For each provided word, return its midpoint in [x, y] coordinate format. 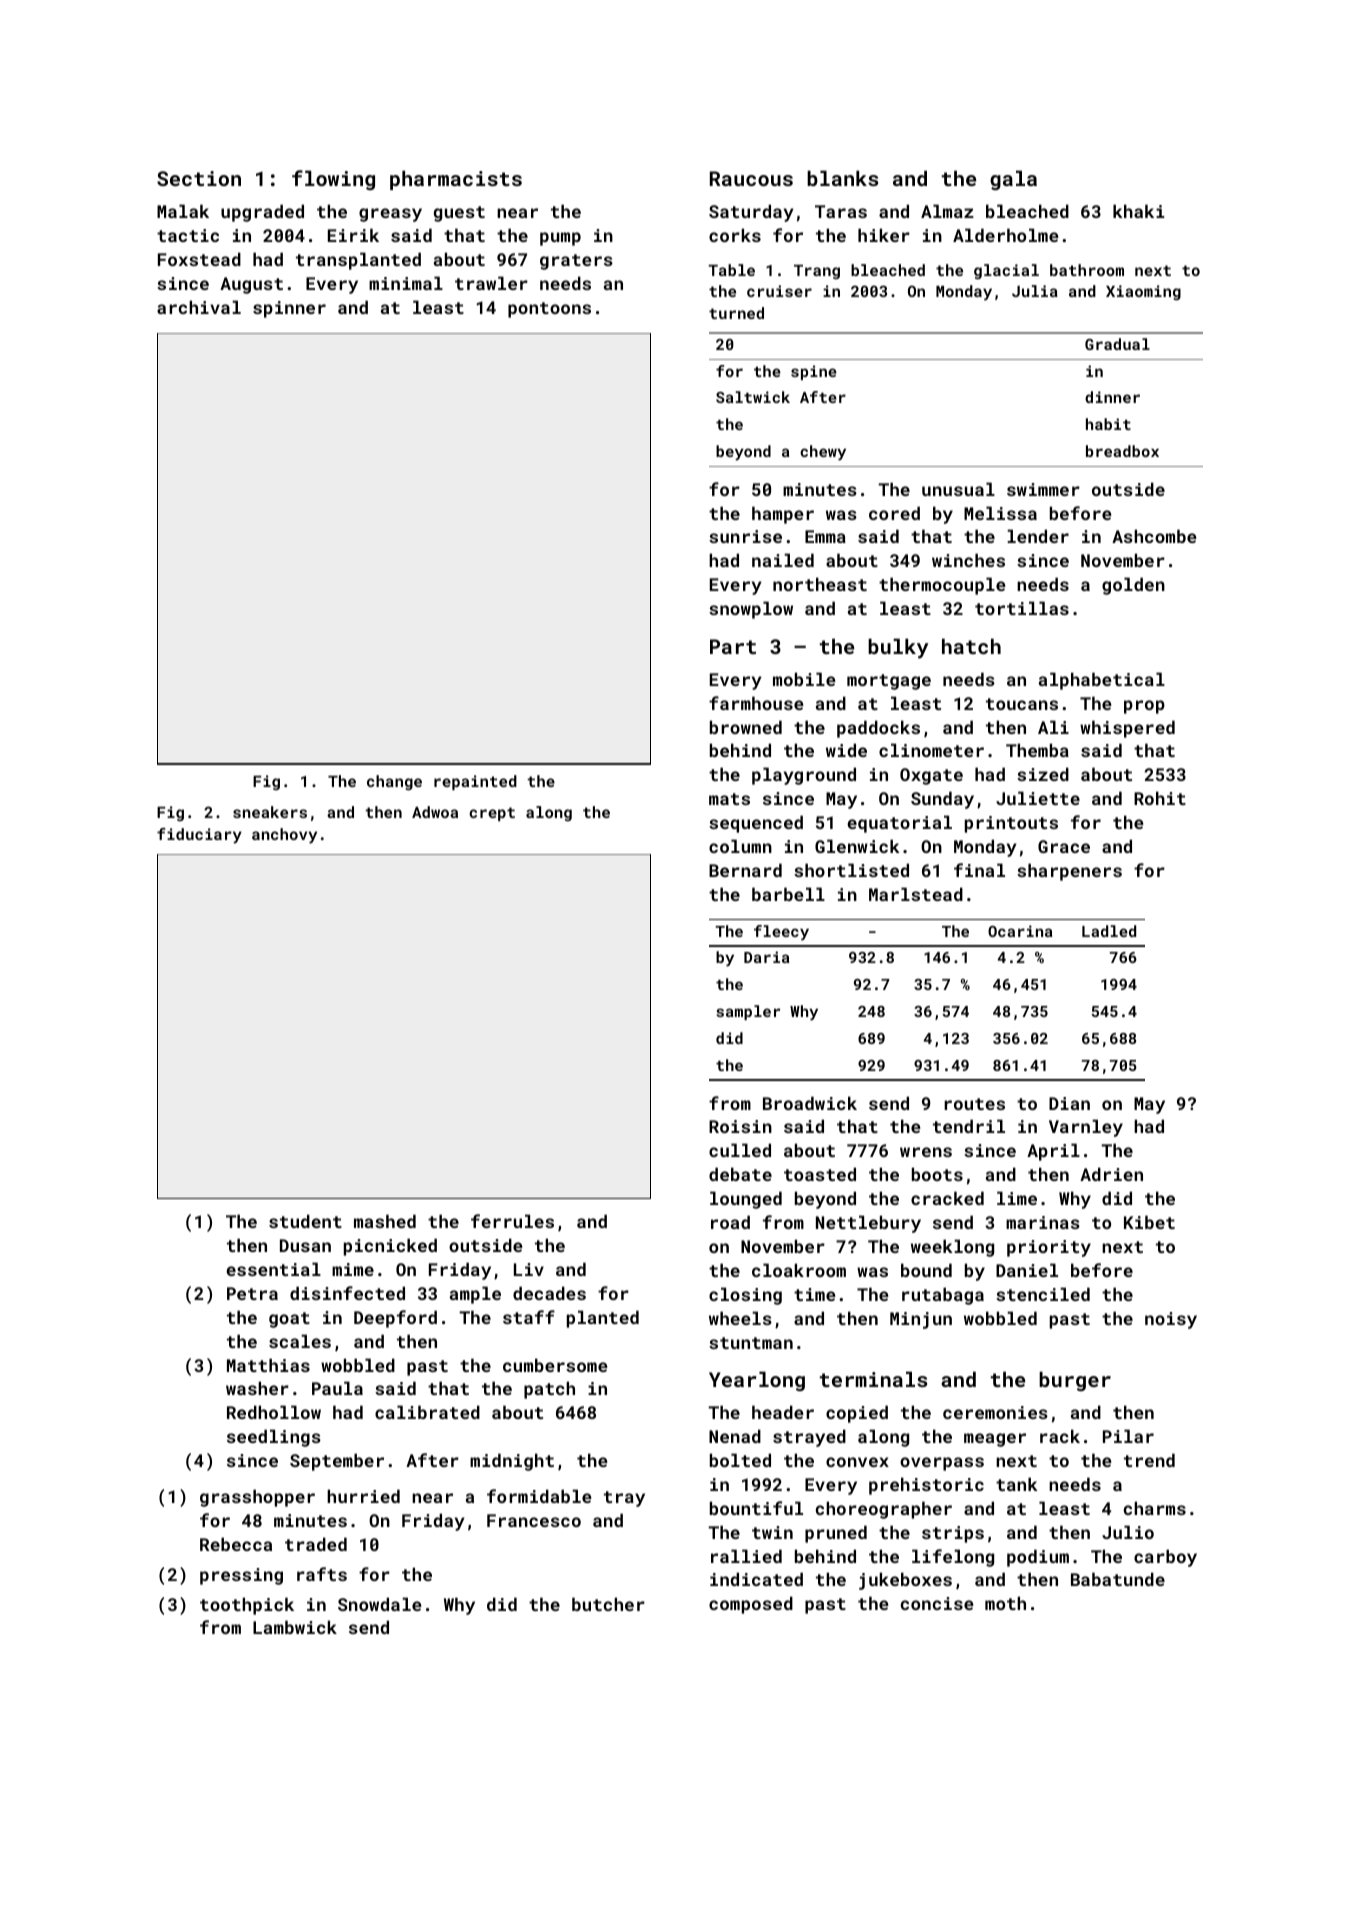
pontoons [549, 310]
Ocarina [1020, 931]
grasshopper [257, 1498]
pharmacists [456, 180]
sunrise [745, 536]
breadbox [1122, 451]
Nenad [735, 1436]
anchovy [284, 836]
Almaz [947, 211]
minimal [406, 283]
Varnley [1086, 1128]
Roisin [740, 1126]
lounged [746, 1200]
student [305, 1221]
